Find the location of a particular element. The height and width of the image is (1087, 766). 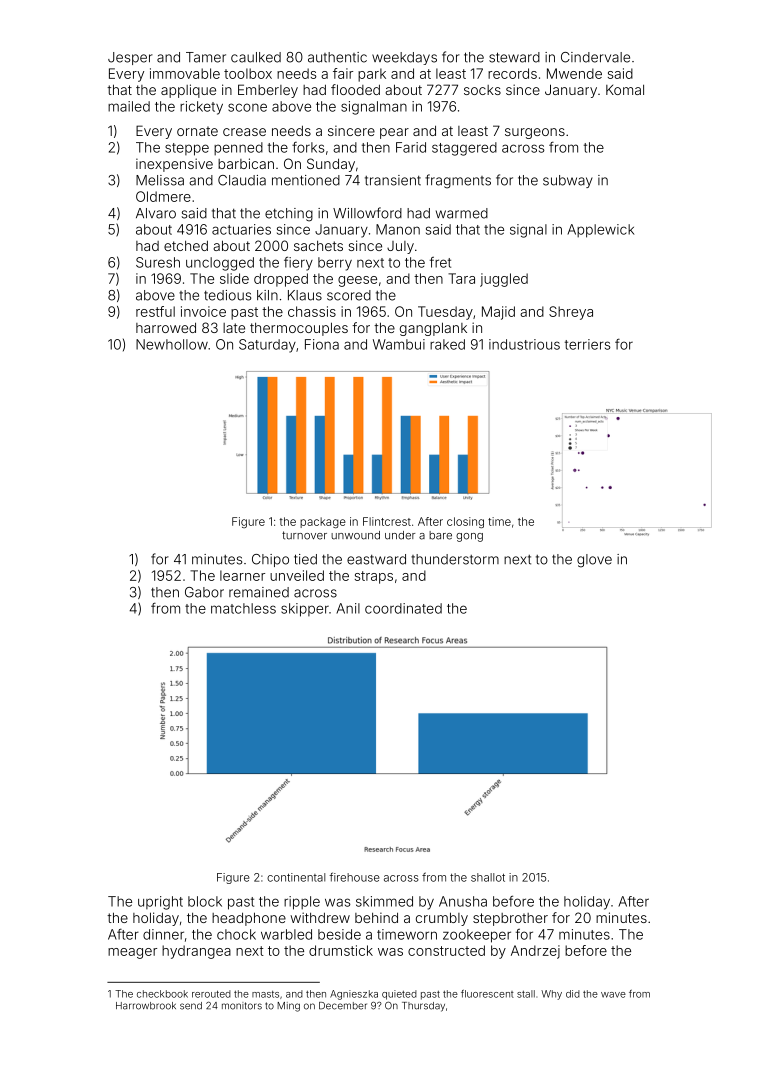

matchless is located at coordinates (243, 608).
